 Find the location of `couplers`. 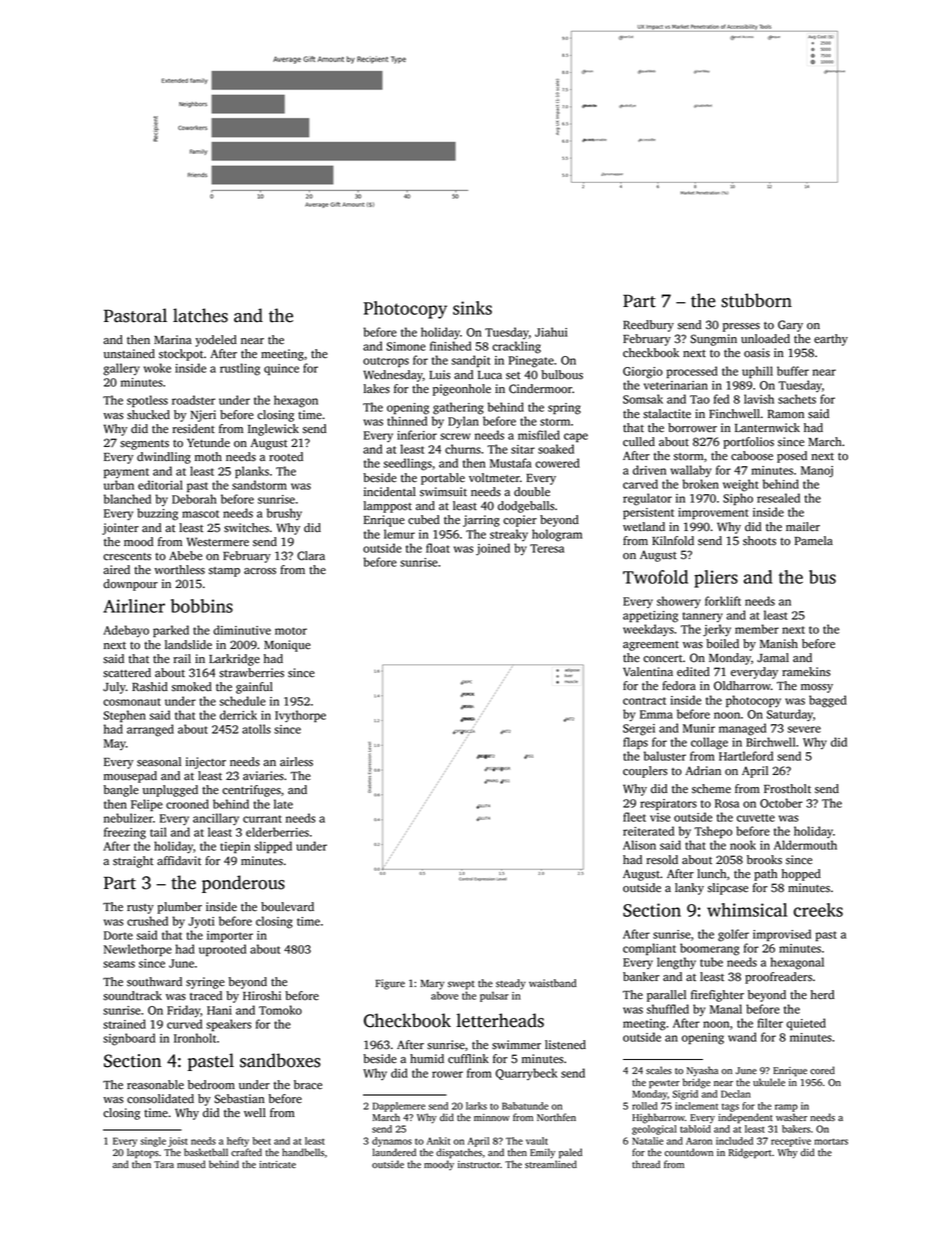

couplers is located at coordinates (645, 772).
